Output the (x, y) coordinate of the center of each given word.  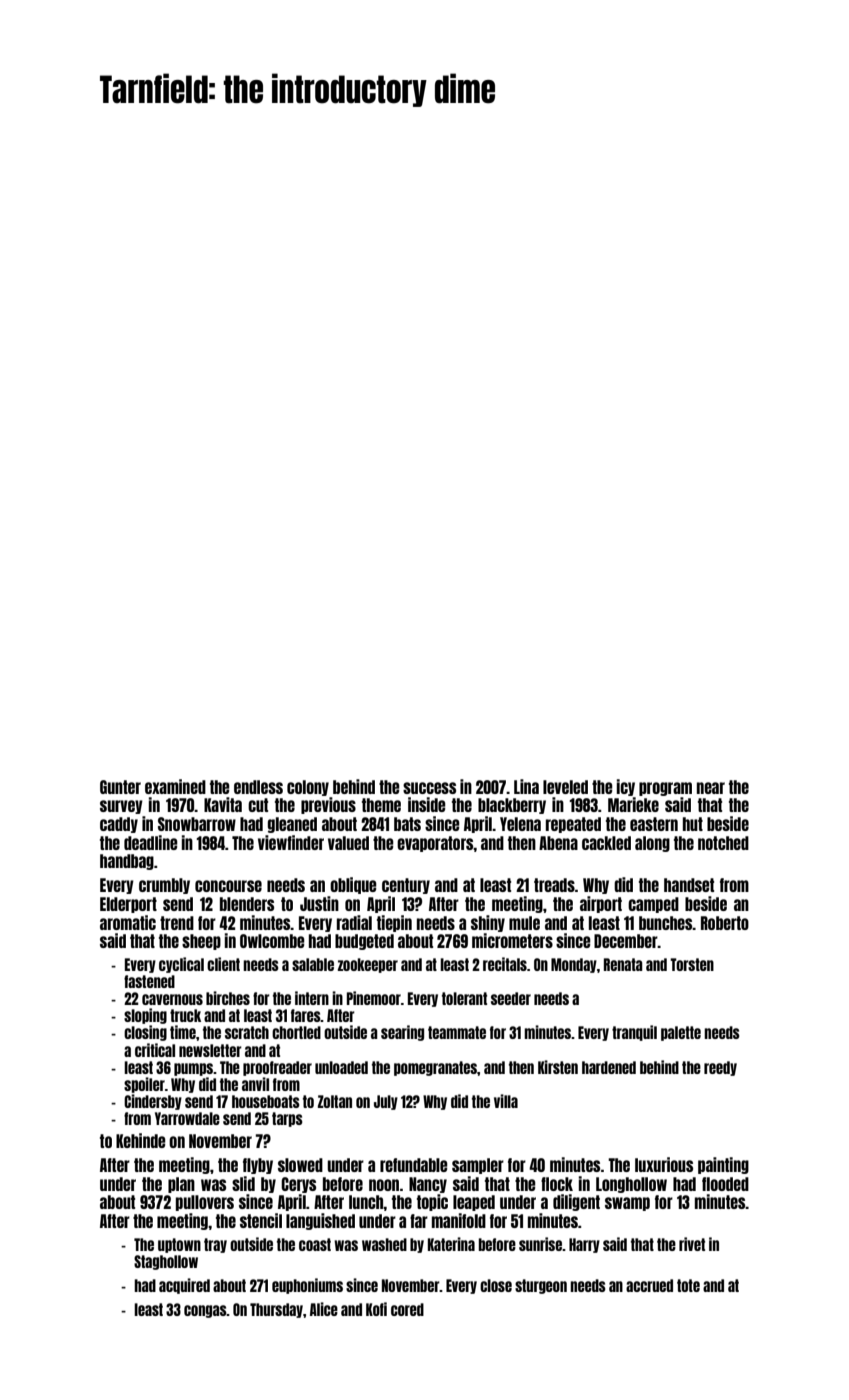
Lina (526, 786)
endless (258, 787)
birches (228, 998)
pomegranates (435, 1068)
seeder (511, 998)
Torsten (692, 964)
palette (681, 1033)
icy (626, 787)
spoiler (144, 1085)
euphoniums (307, 1286)
